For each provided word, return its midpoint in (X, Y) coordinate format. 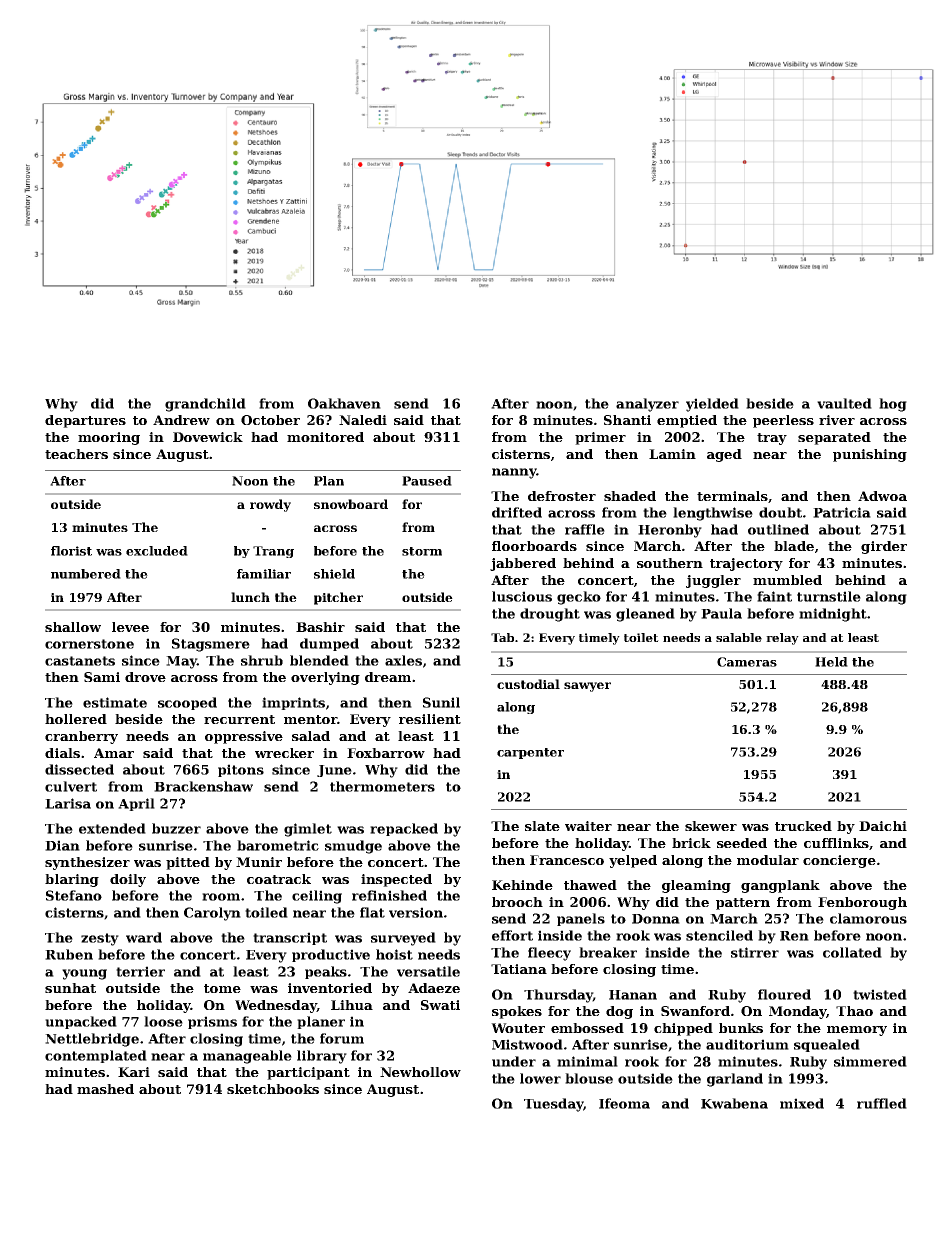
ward (144, 937)
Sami (102, 677)
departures (85, 421)
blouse (589, 1078)
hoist (394, 954)
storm (422, 551)
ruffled (882, 1103)
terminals (732, 496)
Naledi (363, 420)
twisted (880, 994)
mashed (105, 1089)
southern (670, 563)
